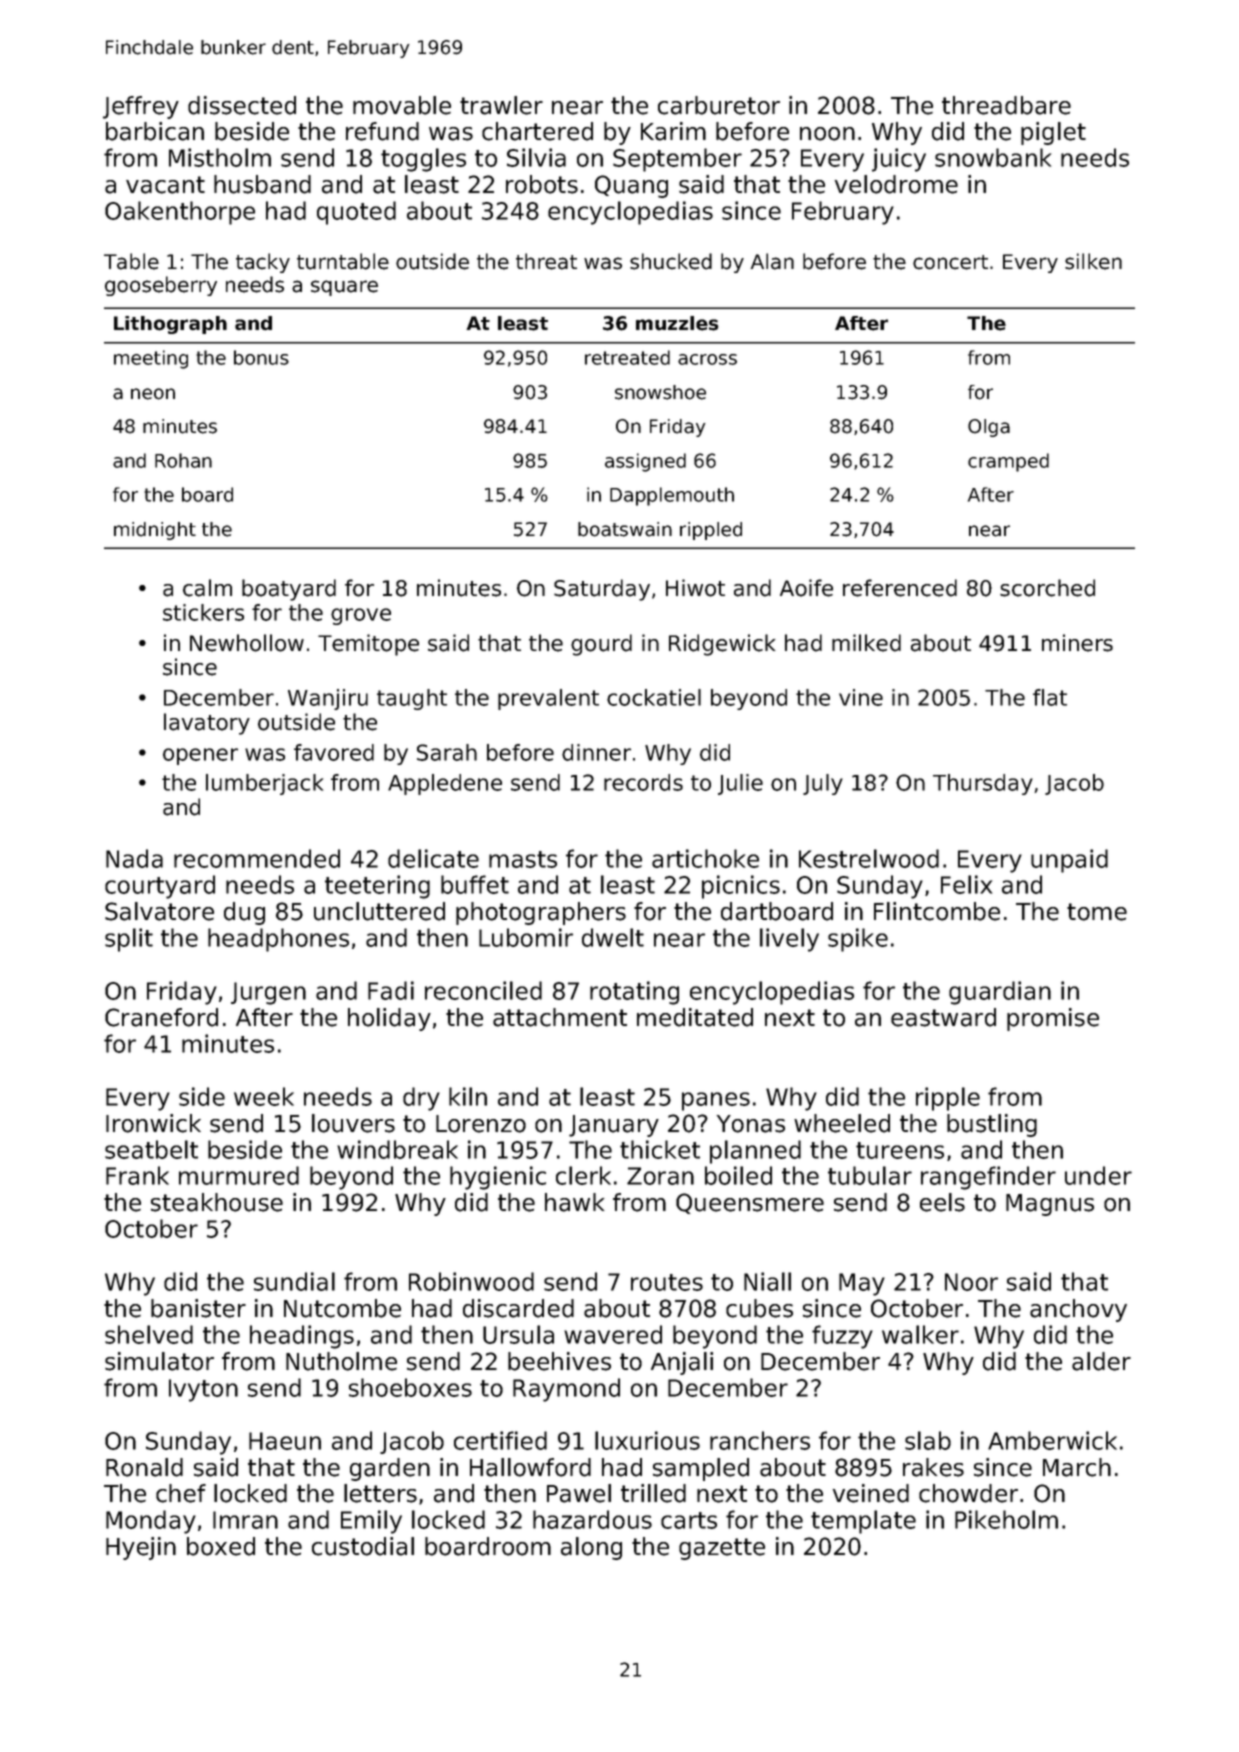  What do you see at coordinates (645, 462) in the image?
I see `assigned` at bounding box center [645, 462].
